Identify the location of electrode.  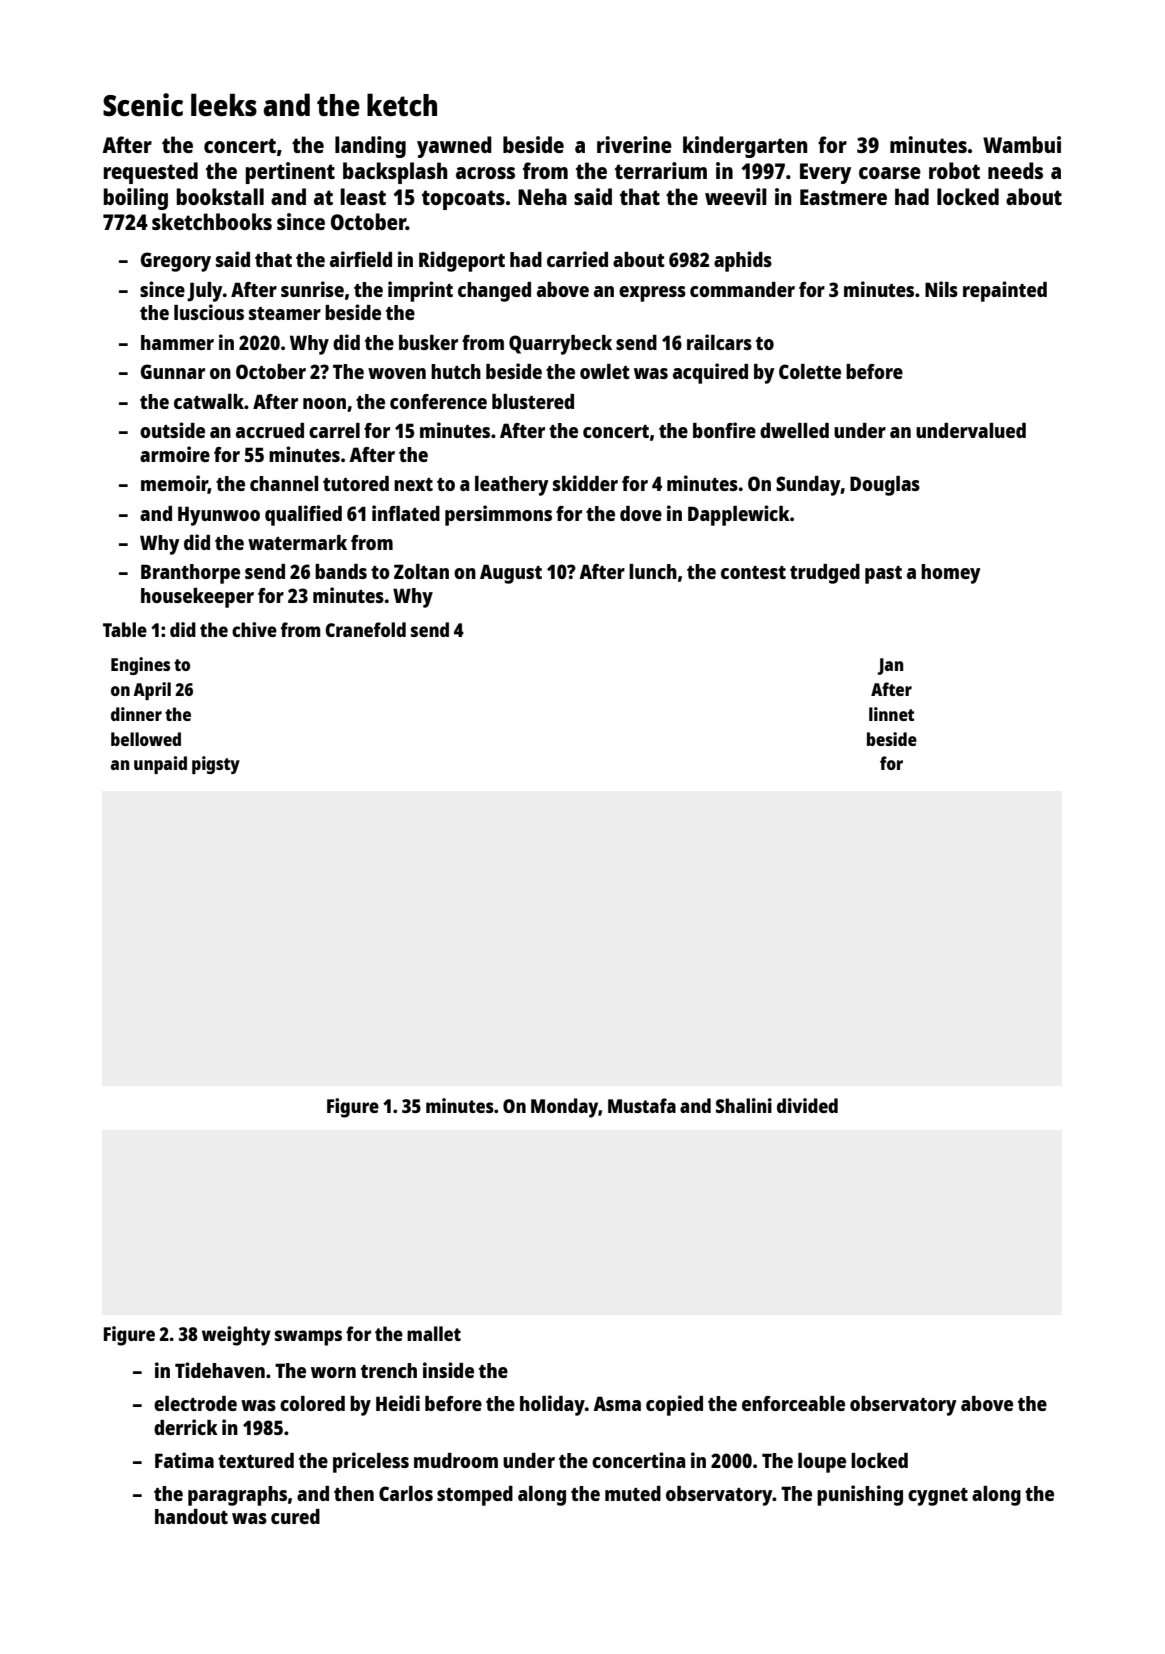
(195, 1403).
